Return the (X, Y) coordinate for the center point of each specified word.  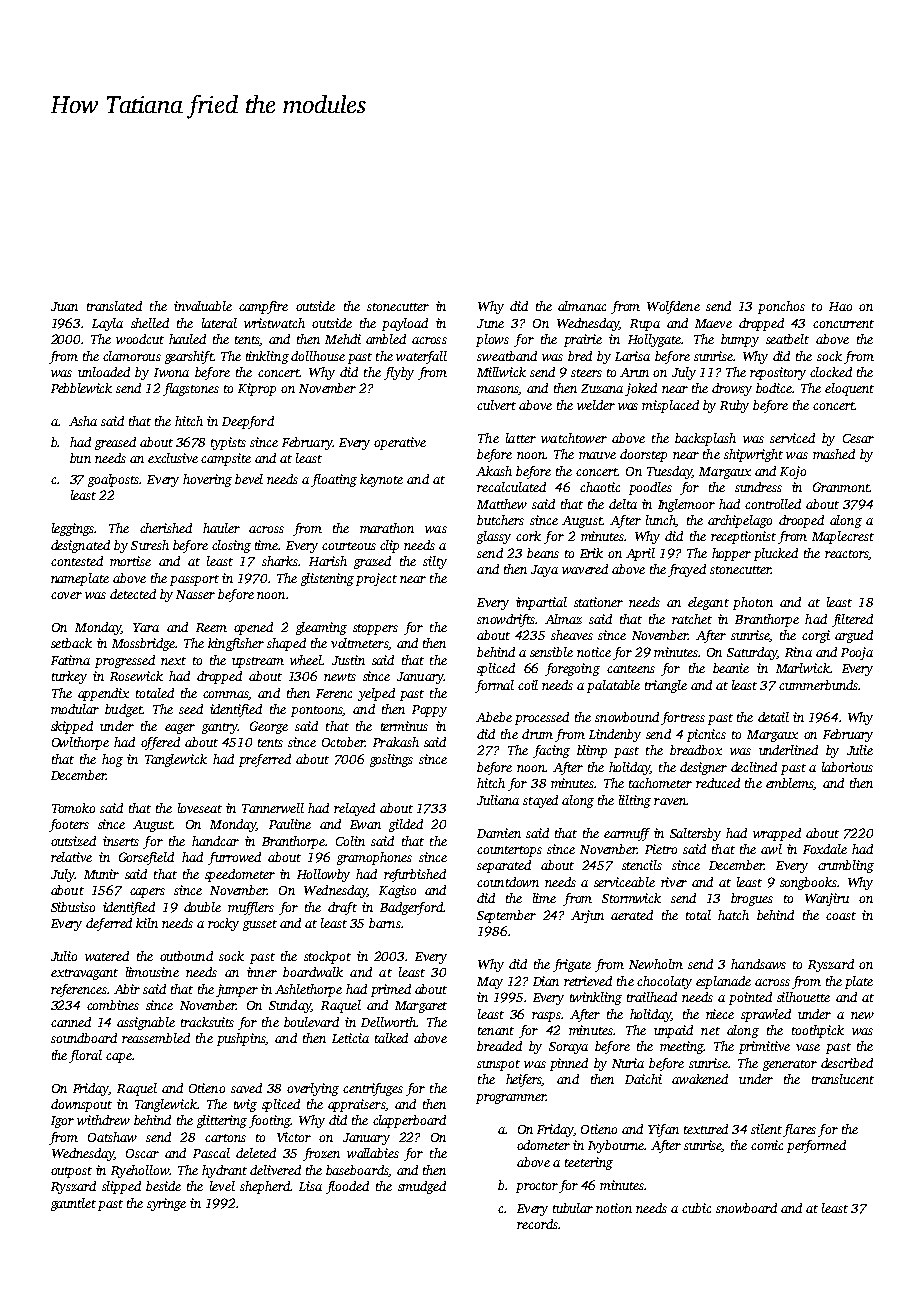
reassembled (156, 1038)
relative (71, 857)
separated (504, 866)
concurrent (843, 324)
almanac (582, 306)
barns (385, 923)
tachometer (660, 783)
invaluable (203, 306)
